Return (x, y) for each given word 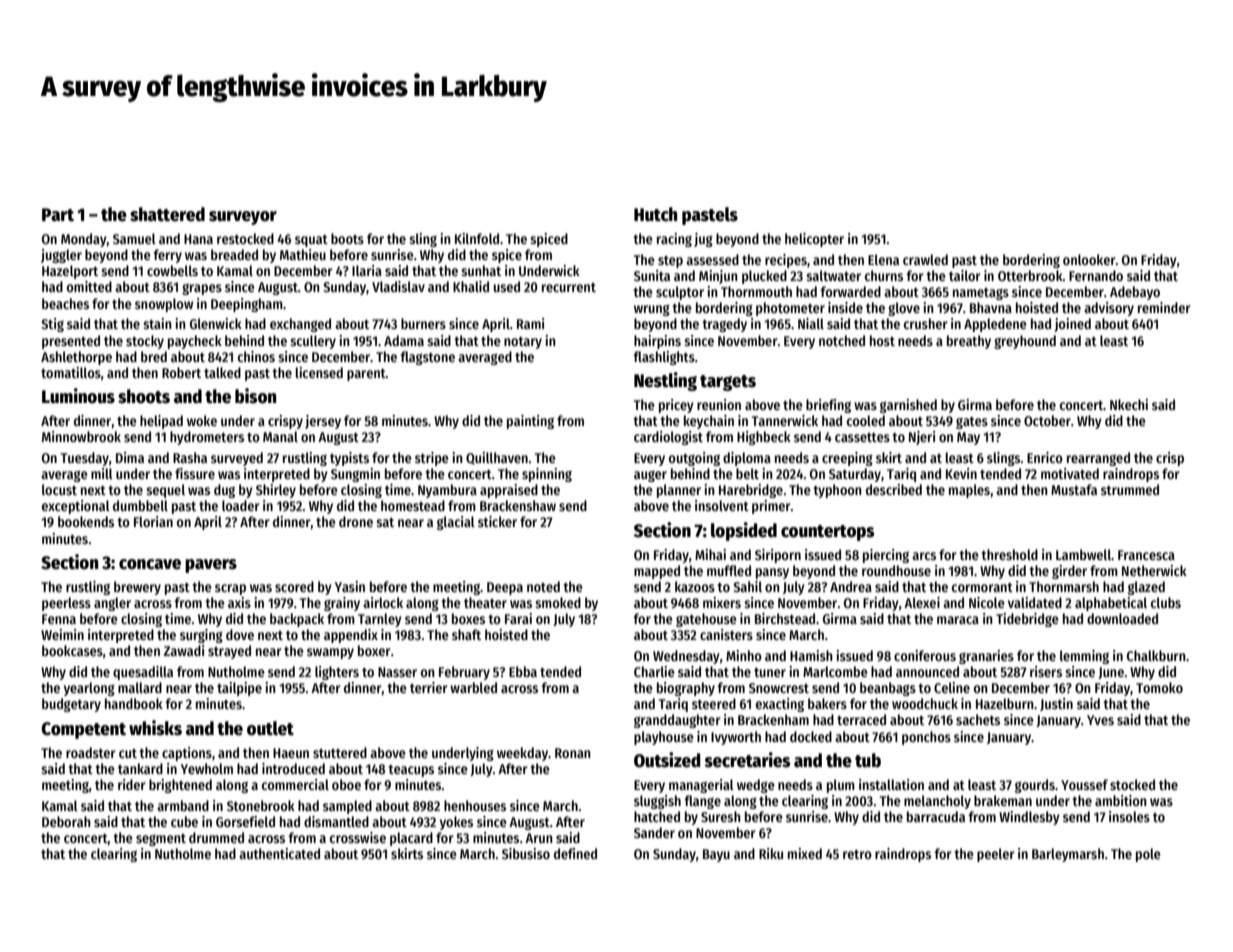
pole (1148, 855)
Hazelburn (1005, 703)
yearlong (89, 689)
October (1047, 420)
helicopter (814, 240)
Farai (518, 618)
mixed (805, 853)
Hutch (655, 214)
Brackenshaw (518, 505)
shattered (167, 214)
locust (59, 489)
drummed (216, 837)
